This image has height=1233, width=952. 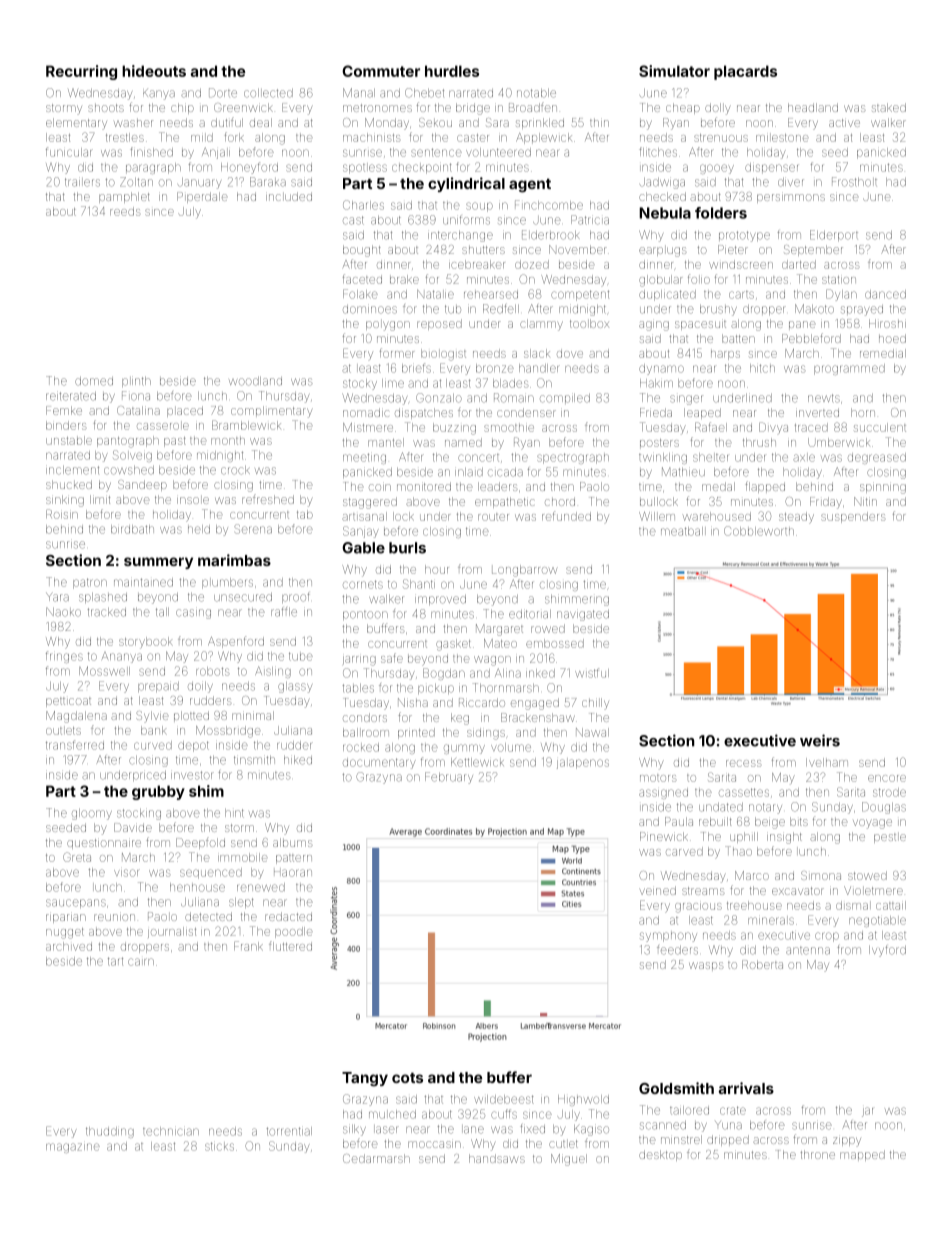 What do you see at coordinates (69, 152) in the image?
I see `funicular` at bounding box center [69, 152].
